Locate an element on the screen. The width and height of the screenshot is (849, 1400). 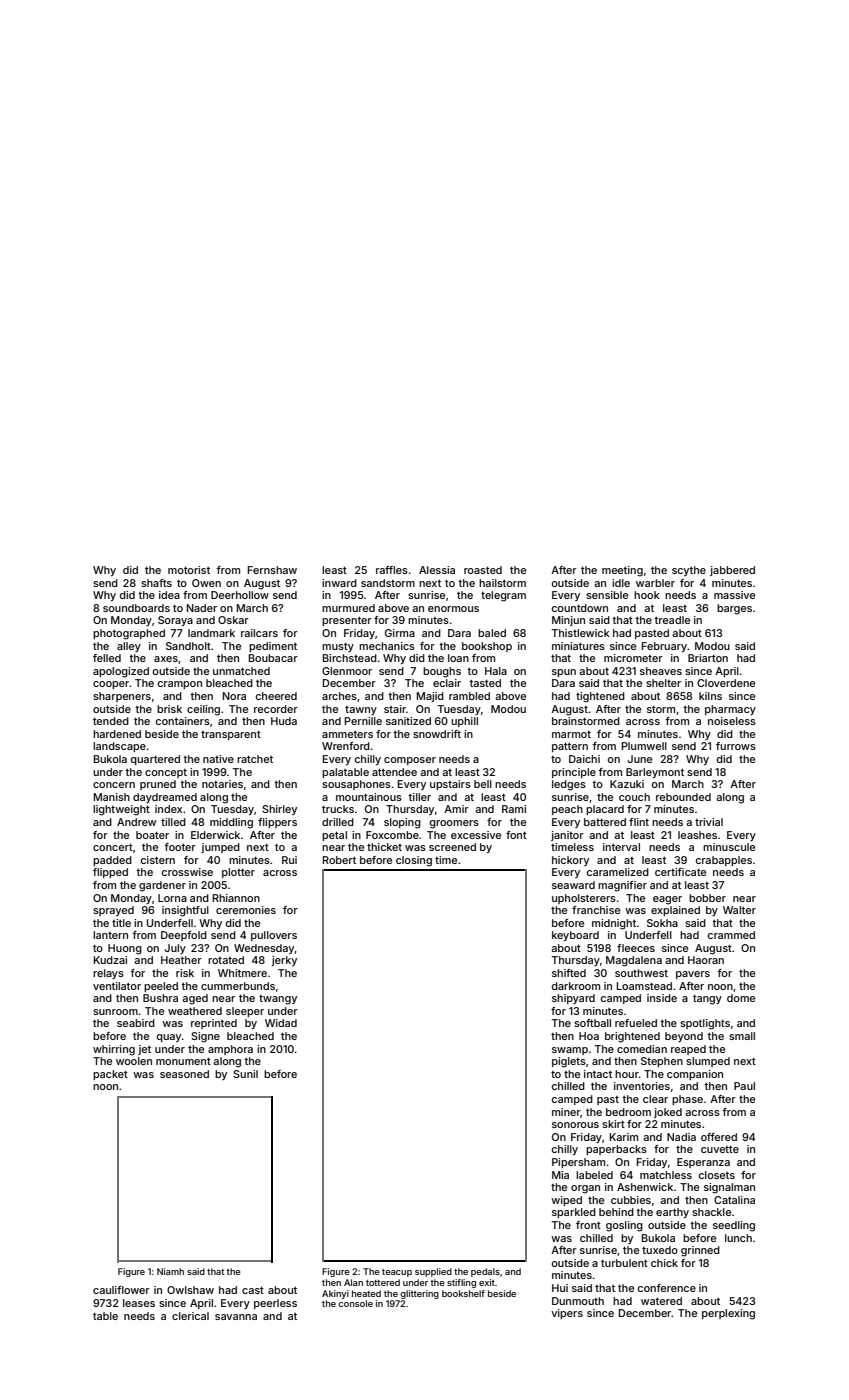
Fernshaw is located at coordinates (272, 570).
